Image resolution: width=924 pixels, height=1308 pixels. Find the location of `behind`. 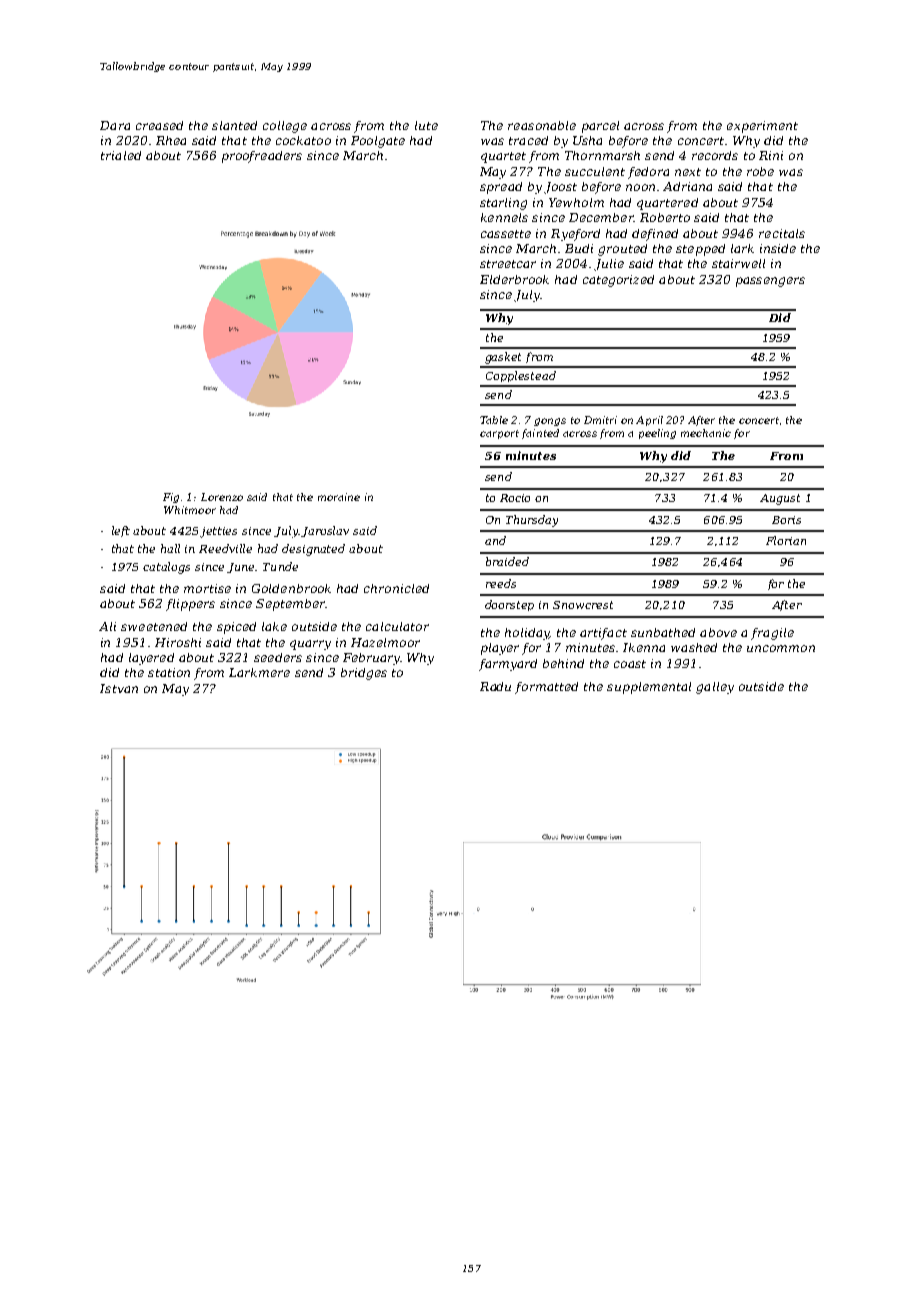

behind is located at coordinates (563, 663).
